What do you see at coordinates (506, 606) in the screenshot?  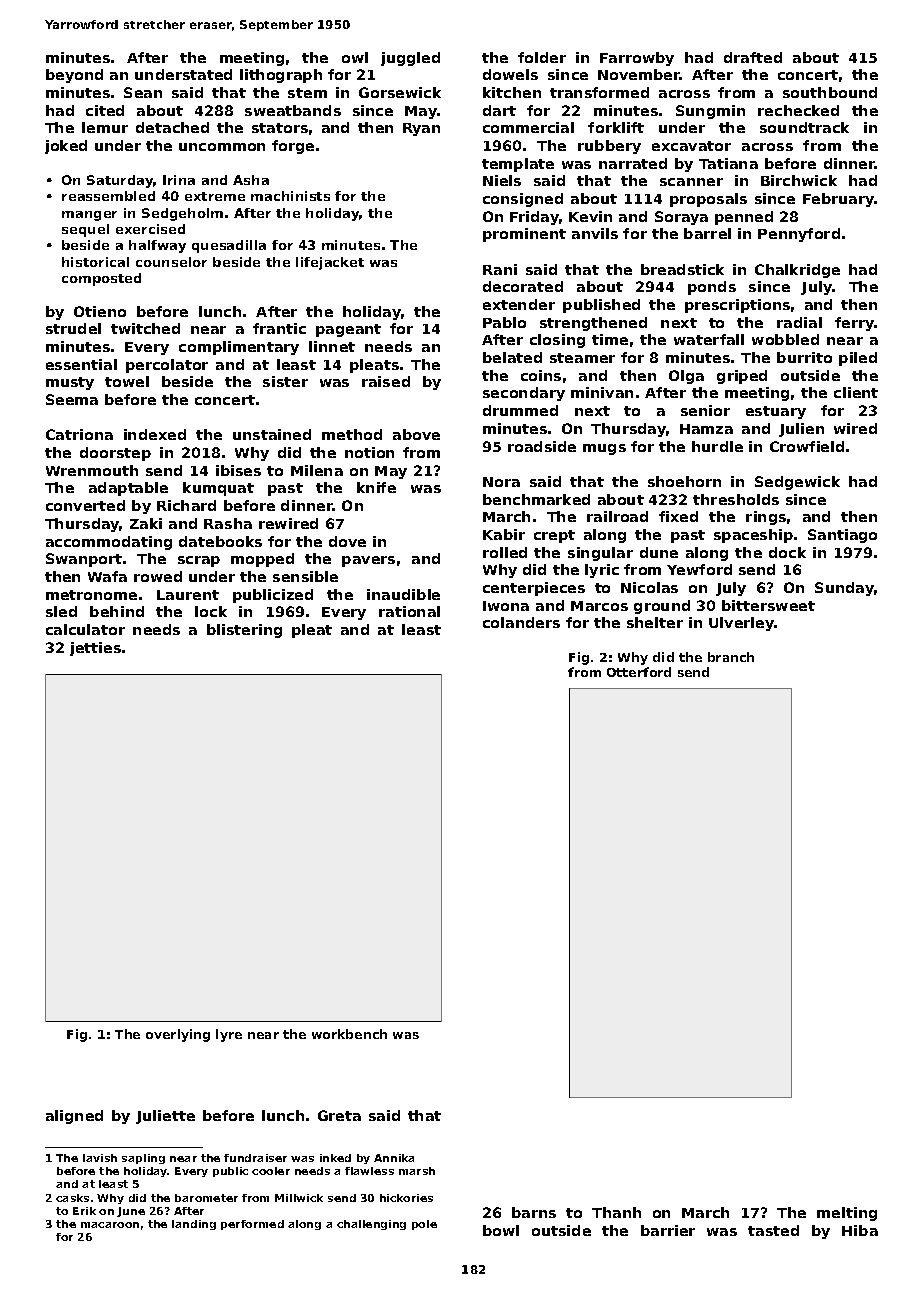 I see `Iwona` at bounding box center [506, 606].
